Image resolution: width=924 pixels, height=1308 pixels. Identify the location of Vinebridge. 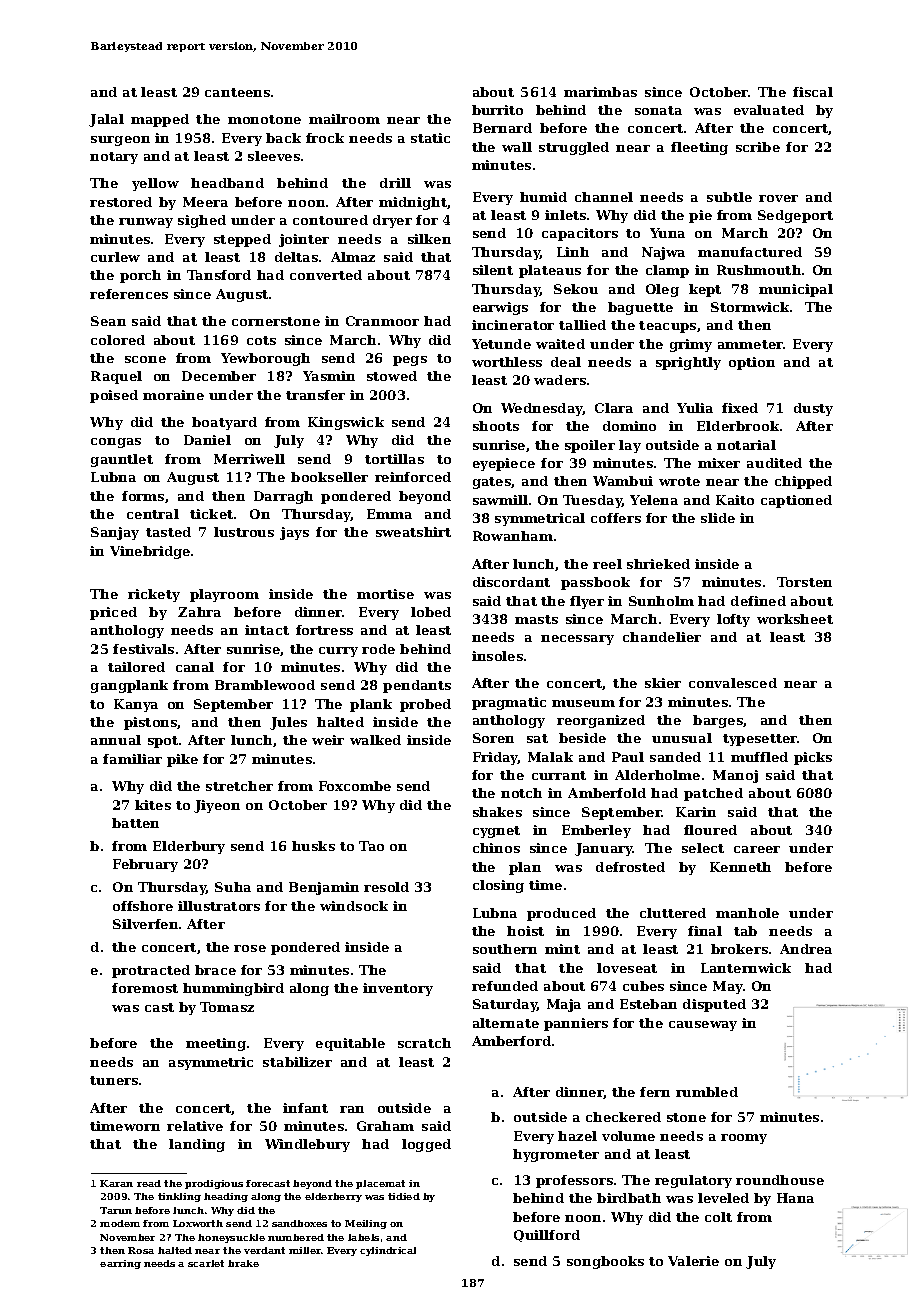
(150, 552).
